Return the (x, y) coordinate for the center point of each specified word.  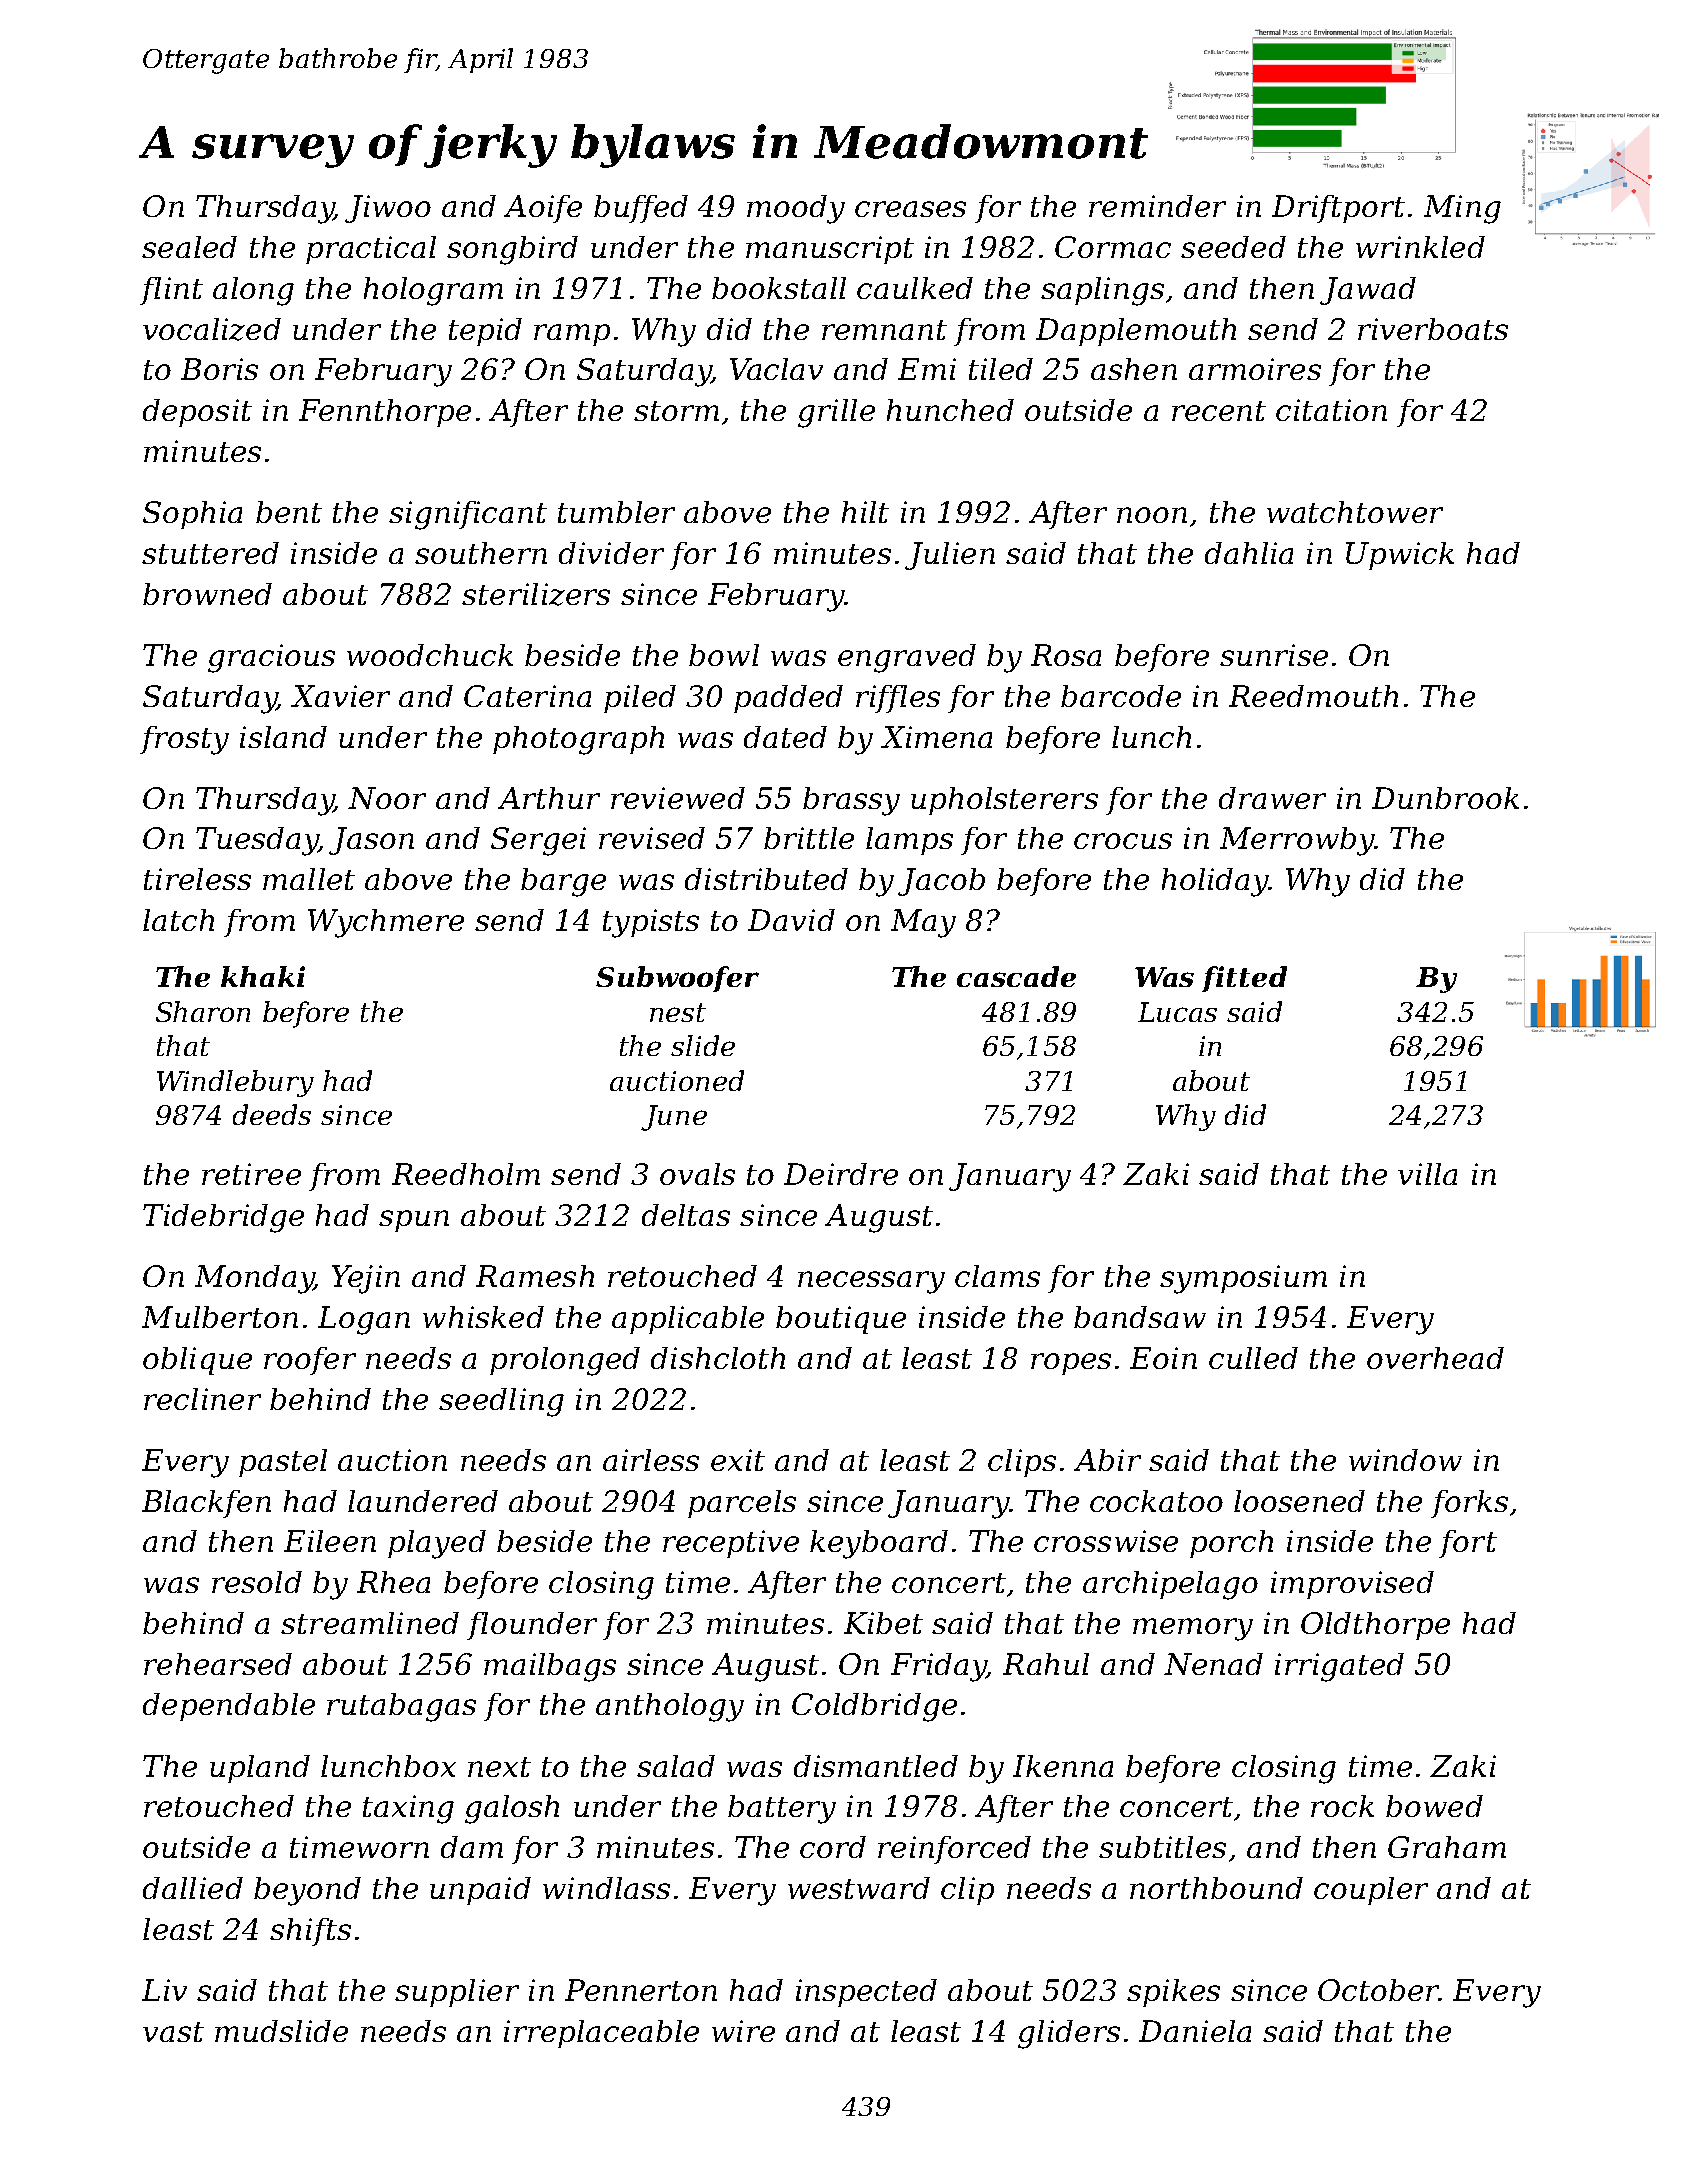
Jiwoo (388, 209)
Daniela (1195, 2031)
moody (796, 209)
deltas (686, 1215)
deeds (272, 1114)
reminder (1157, 206)
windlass (606, 1888)
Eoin (1163, 1358)
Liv (164, 1990)
